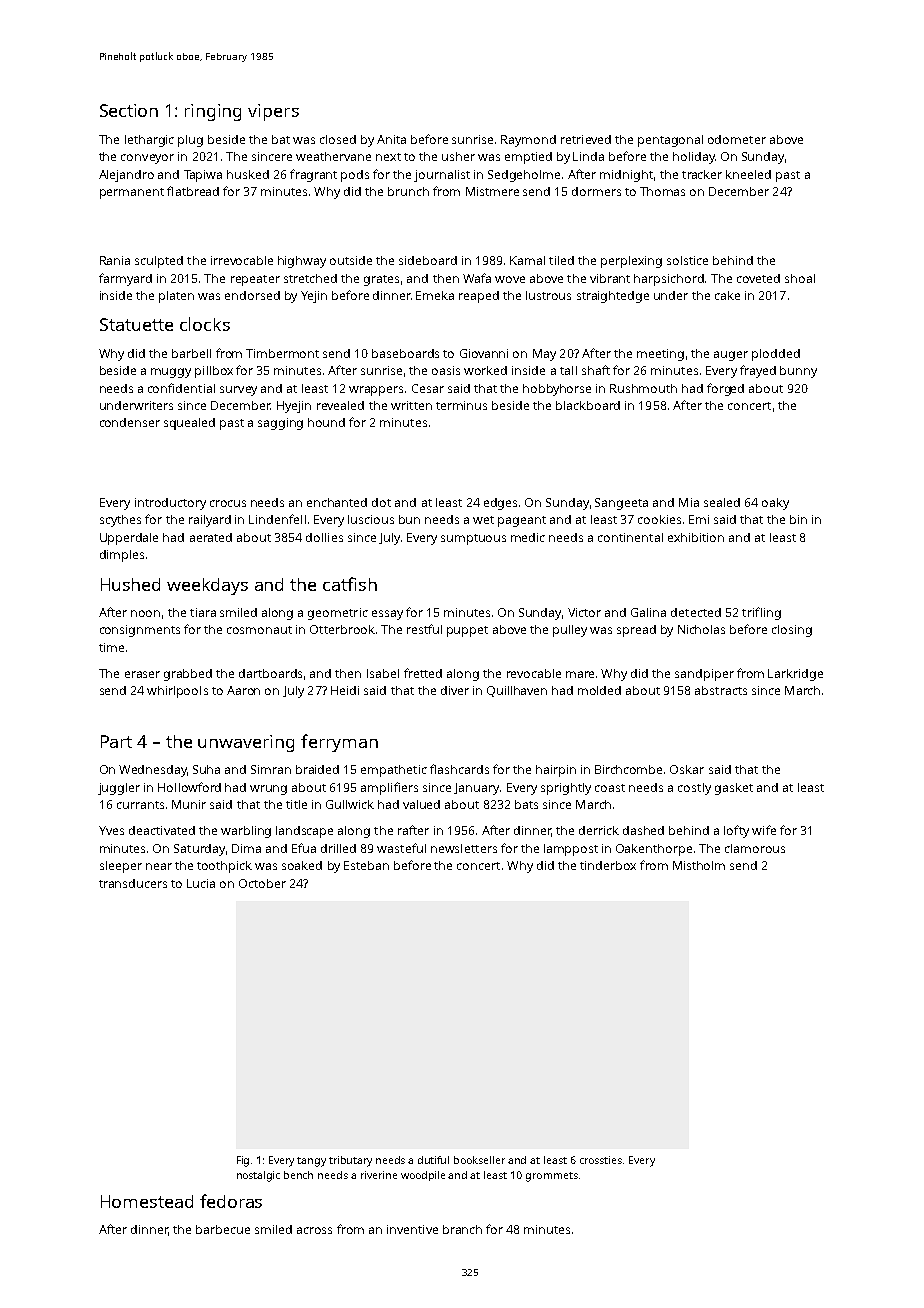 The image size is (924, 1308). What do you see at coordinates (737, 139) in the screenshot?
I see `odometer` at bounding box center [737, 139].
